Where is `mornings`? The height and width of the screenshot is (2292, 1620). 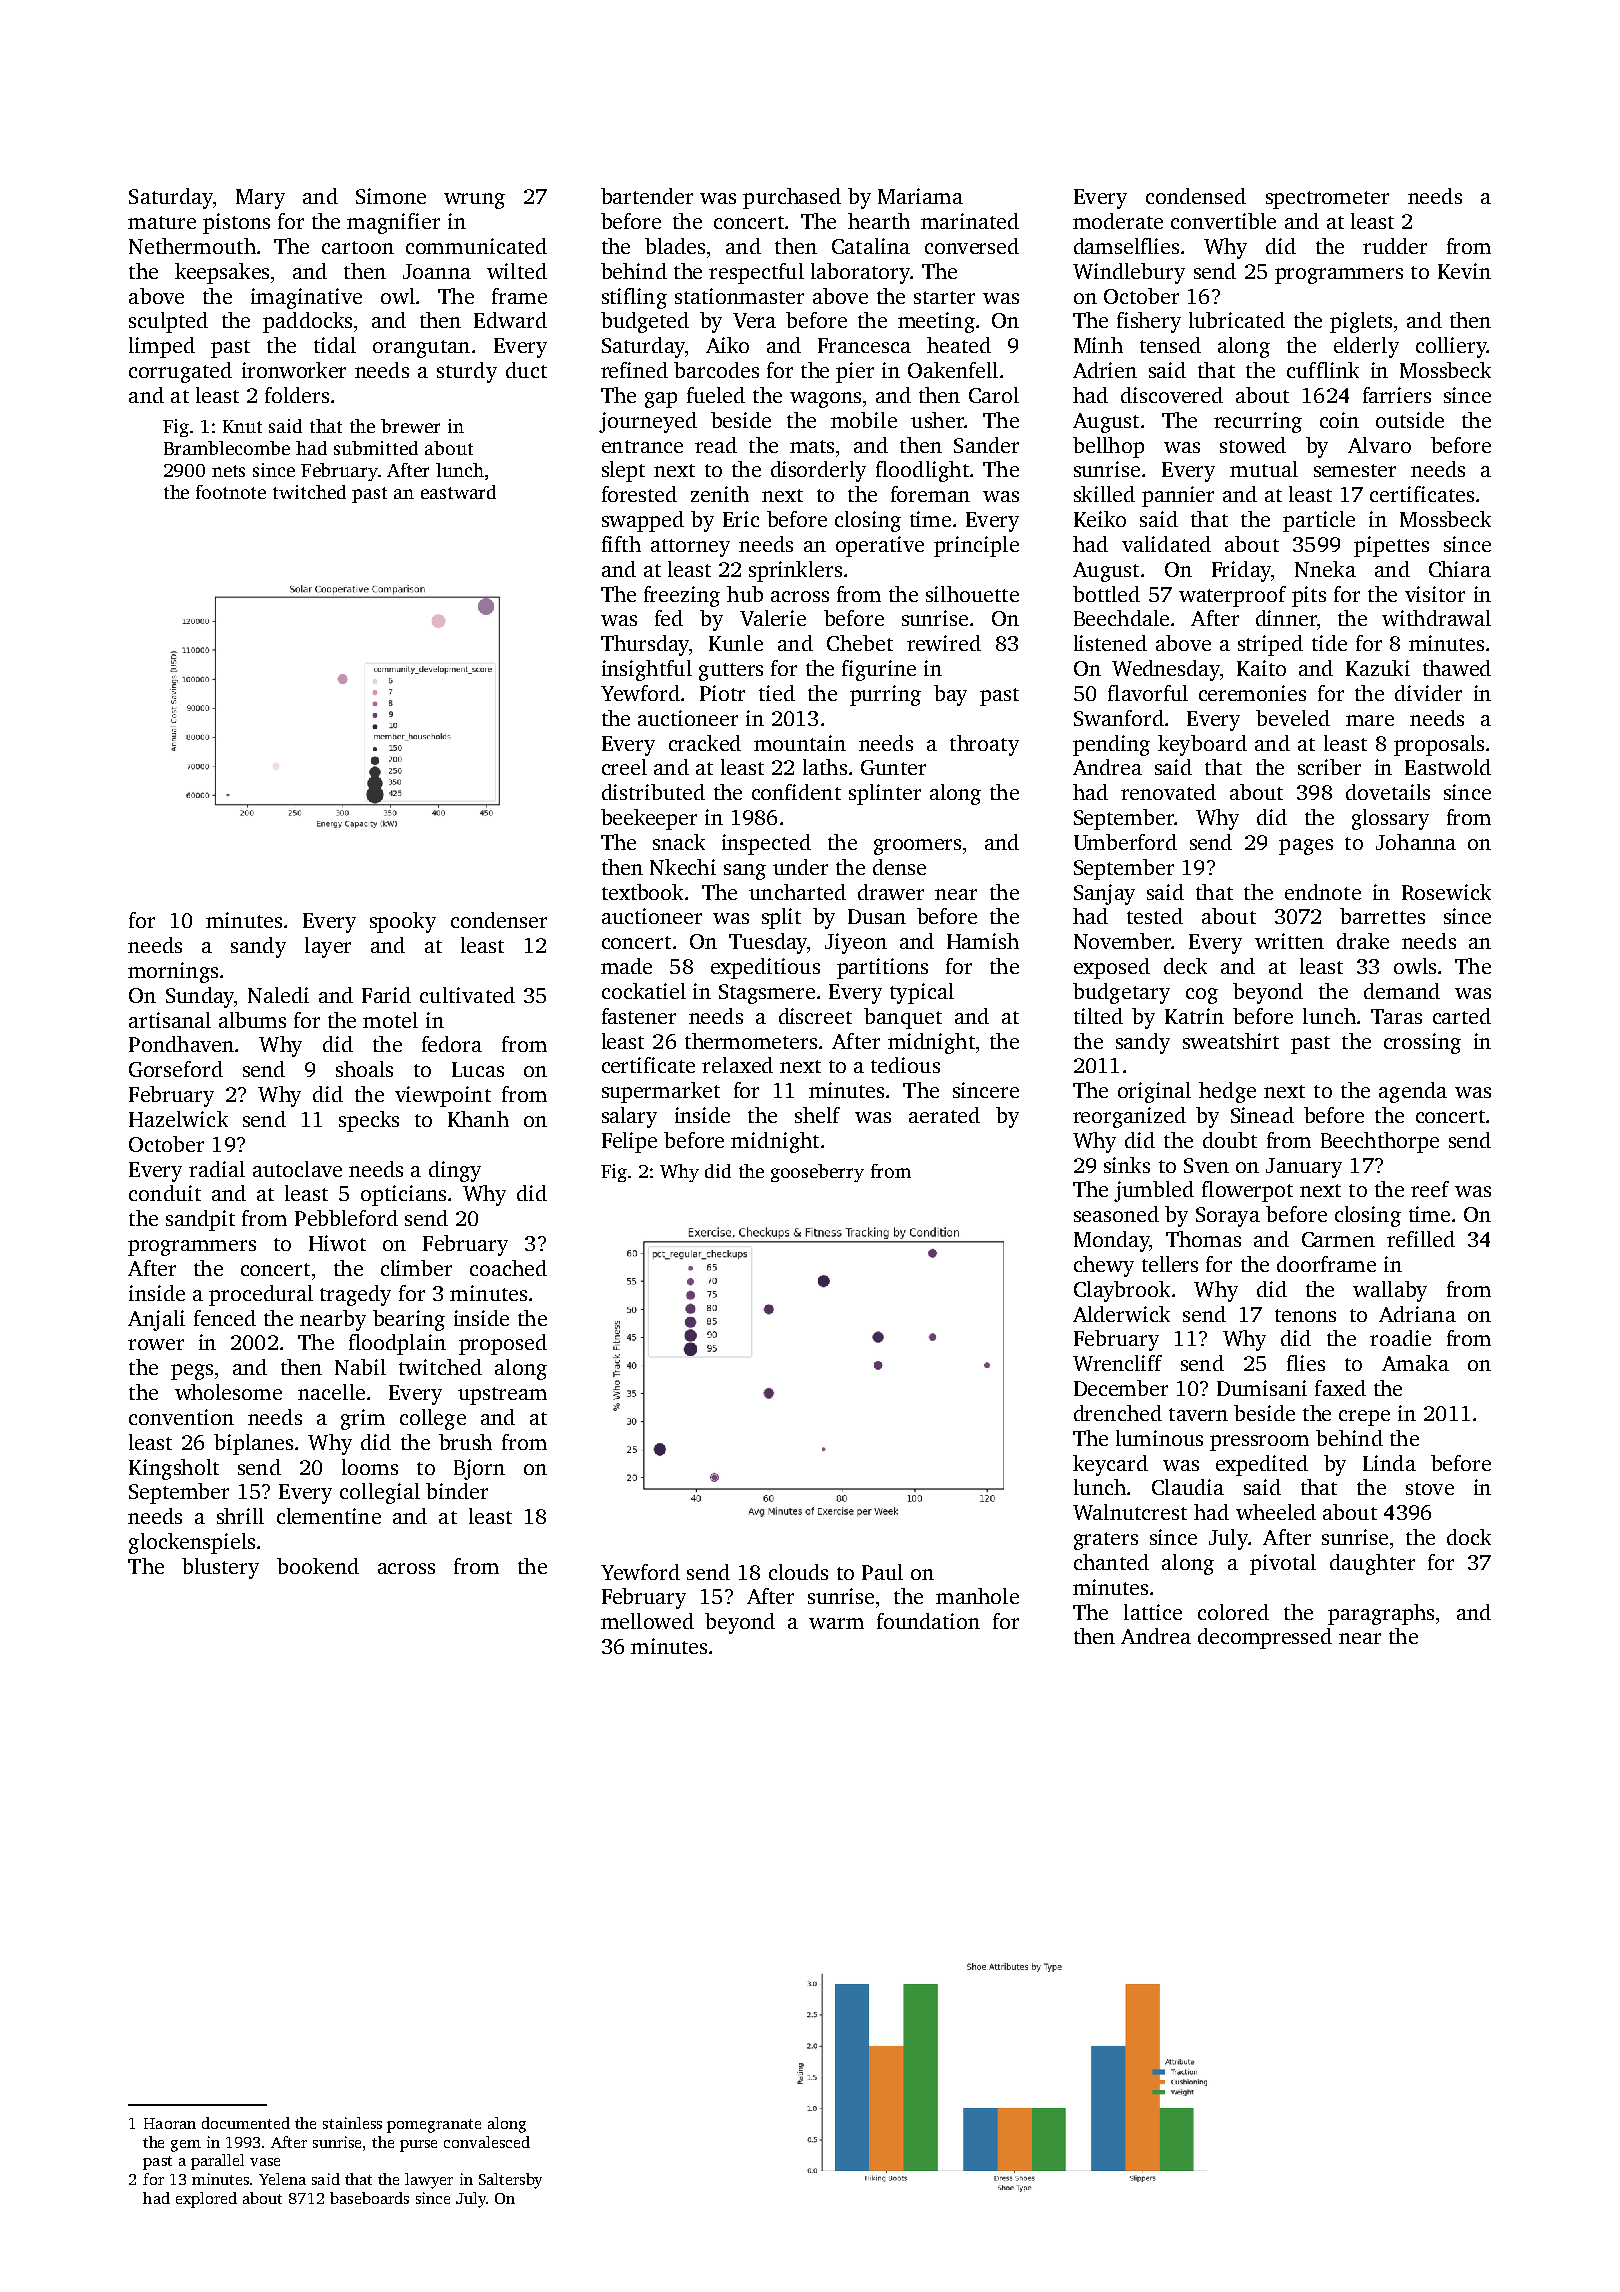
mornings is located at coordinates (173, 972).
